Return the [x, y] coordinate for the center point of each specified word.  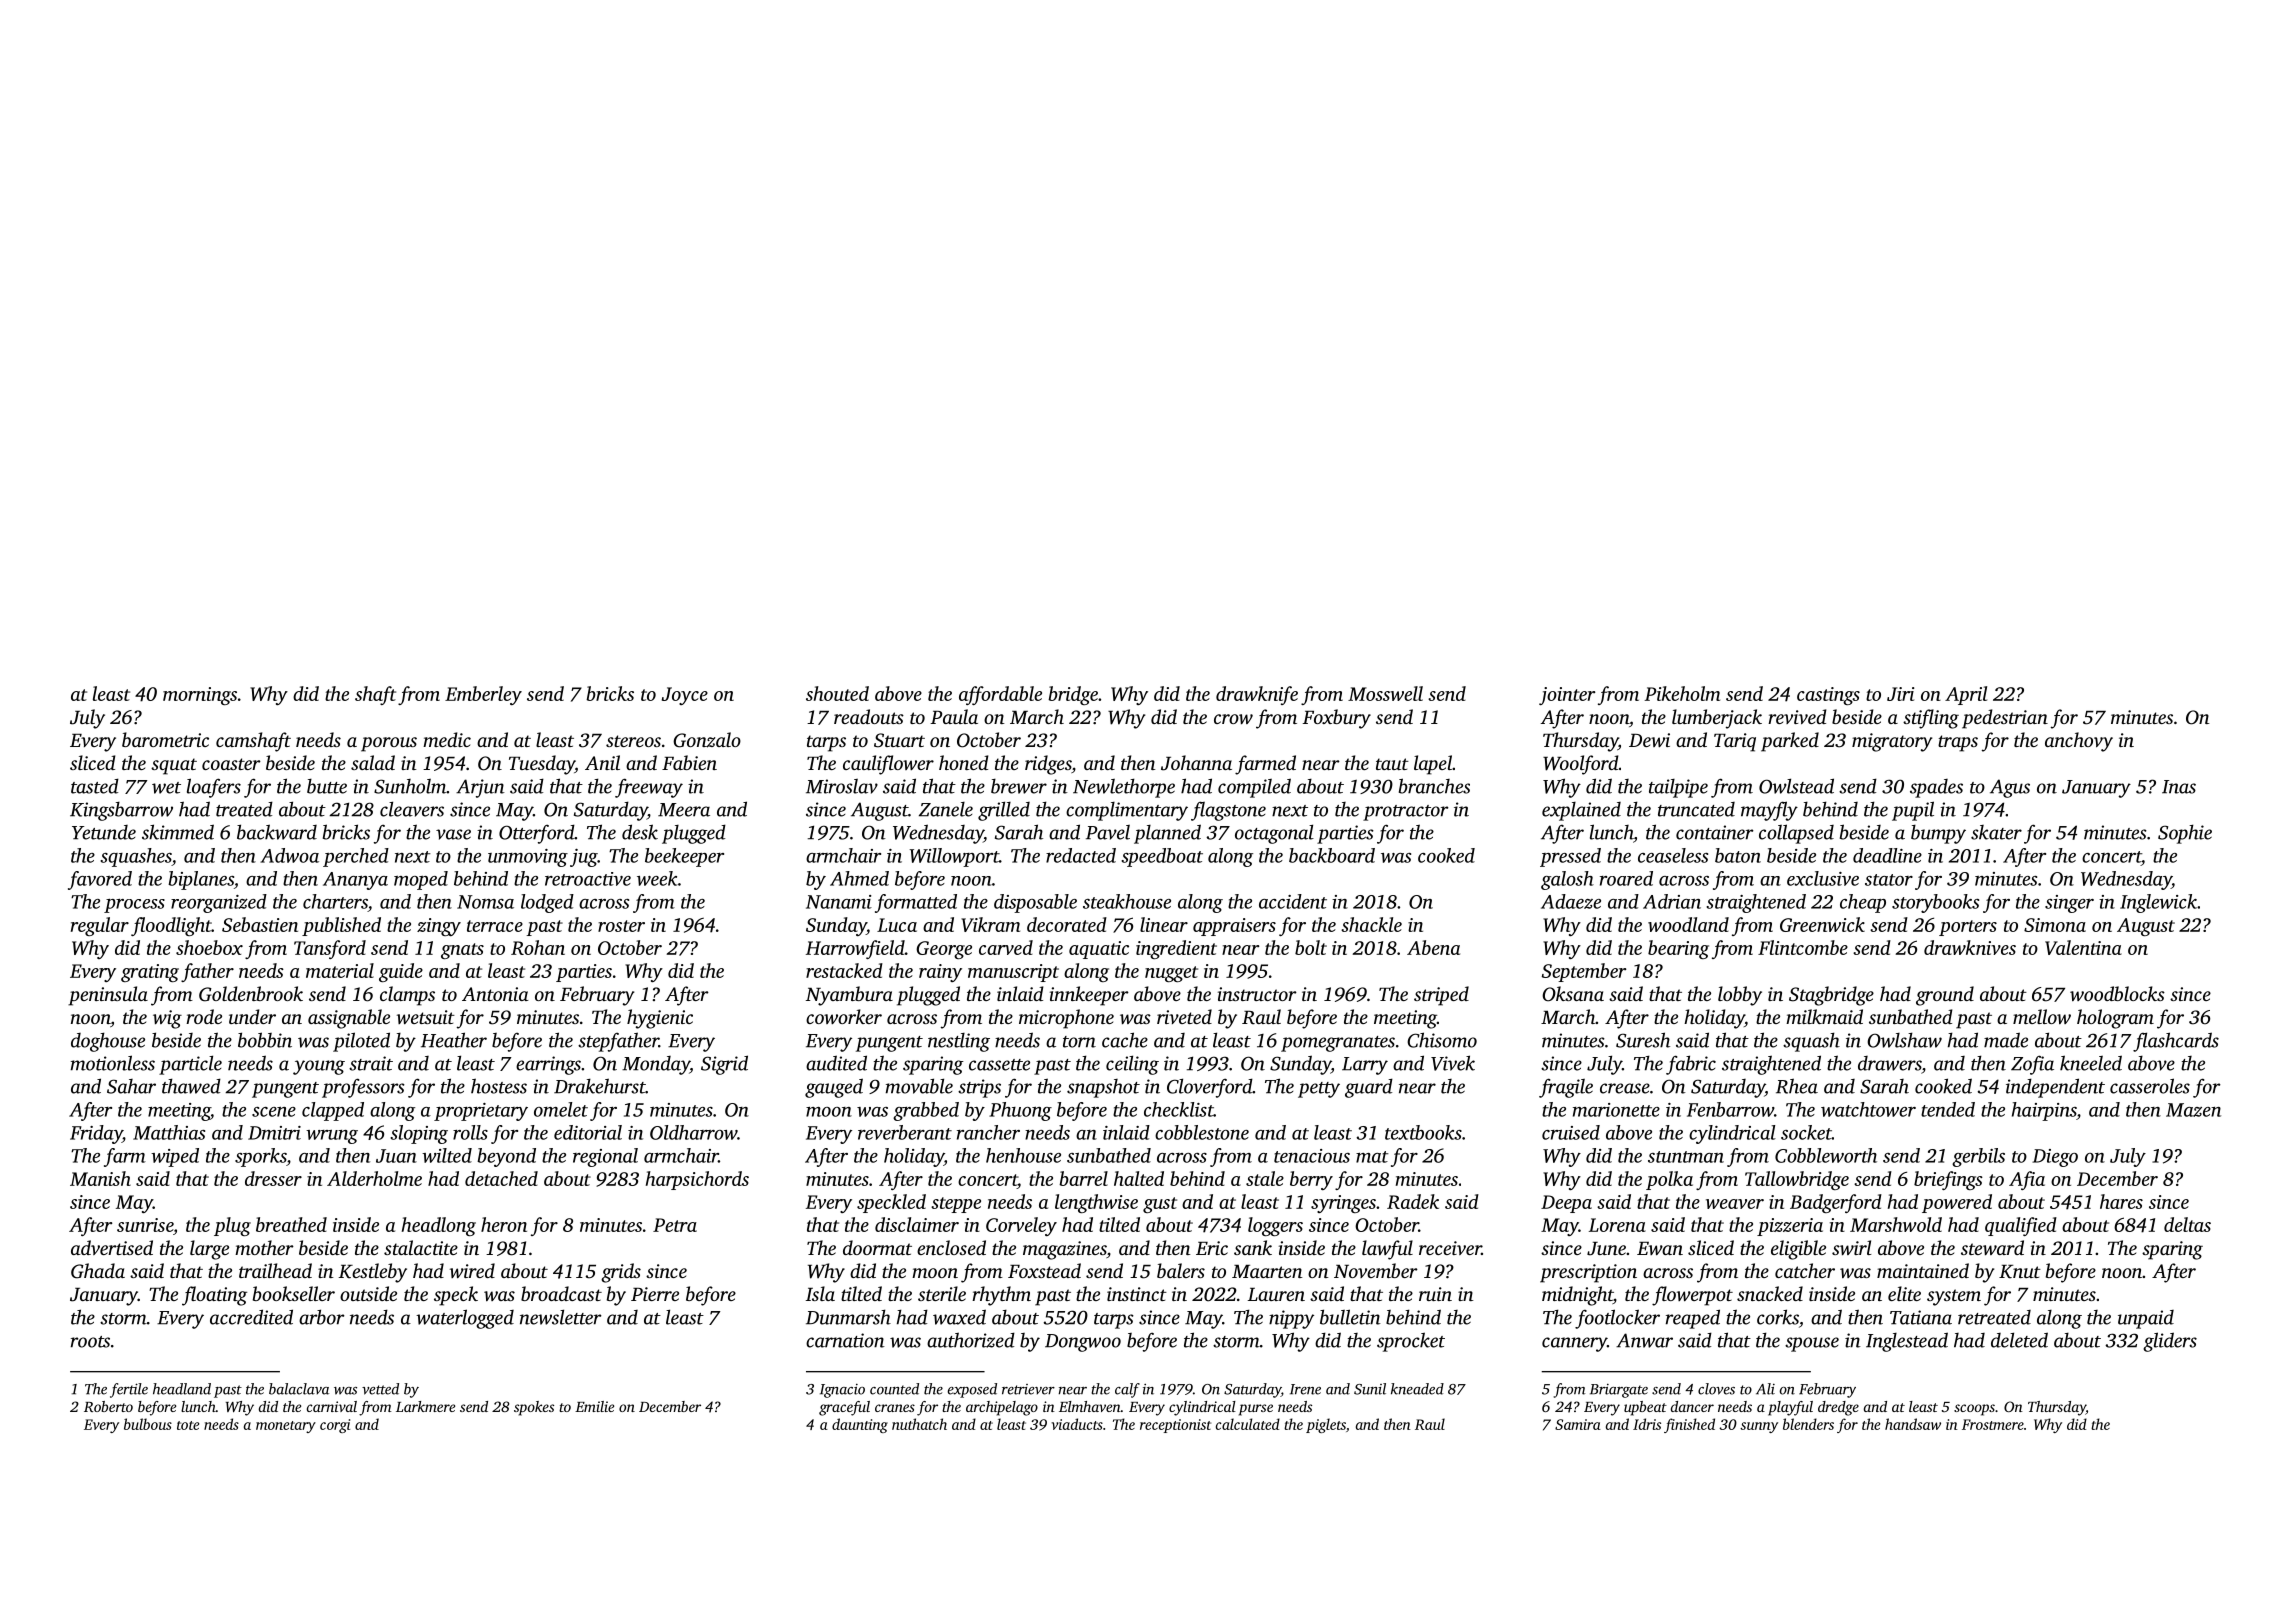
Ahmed [859, 878]
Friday [96, 1134]
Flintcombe [1803, 947]
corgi [335, 1426]
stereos [633, 741]
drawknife [1257, 695]
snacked [1770, 1293]
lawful [1387, 1250]
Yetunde [104, 832]
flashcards [2176, 1042]
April [1966, 695]
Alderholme [374, 1178]
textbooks [1423, 1132]
